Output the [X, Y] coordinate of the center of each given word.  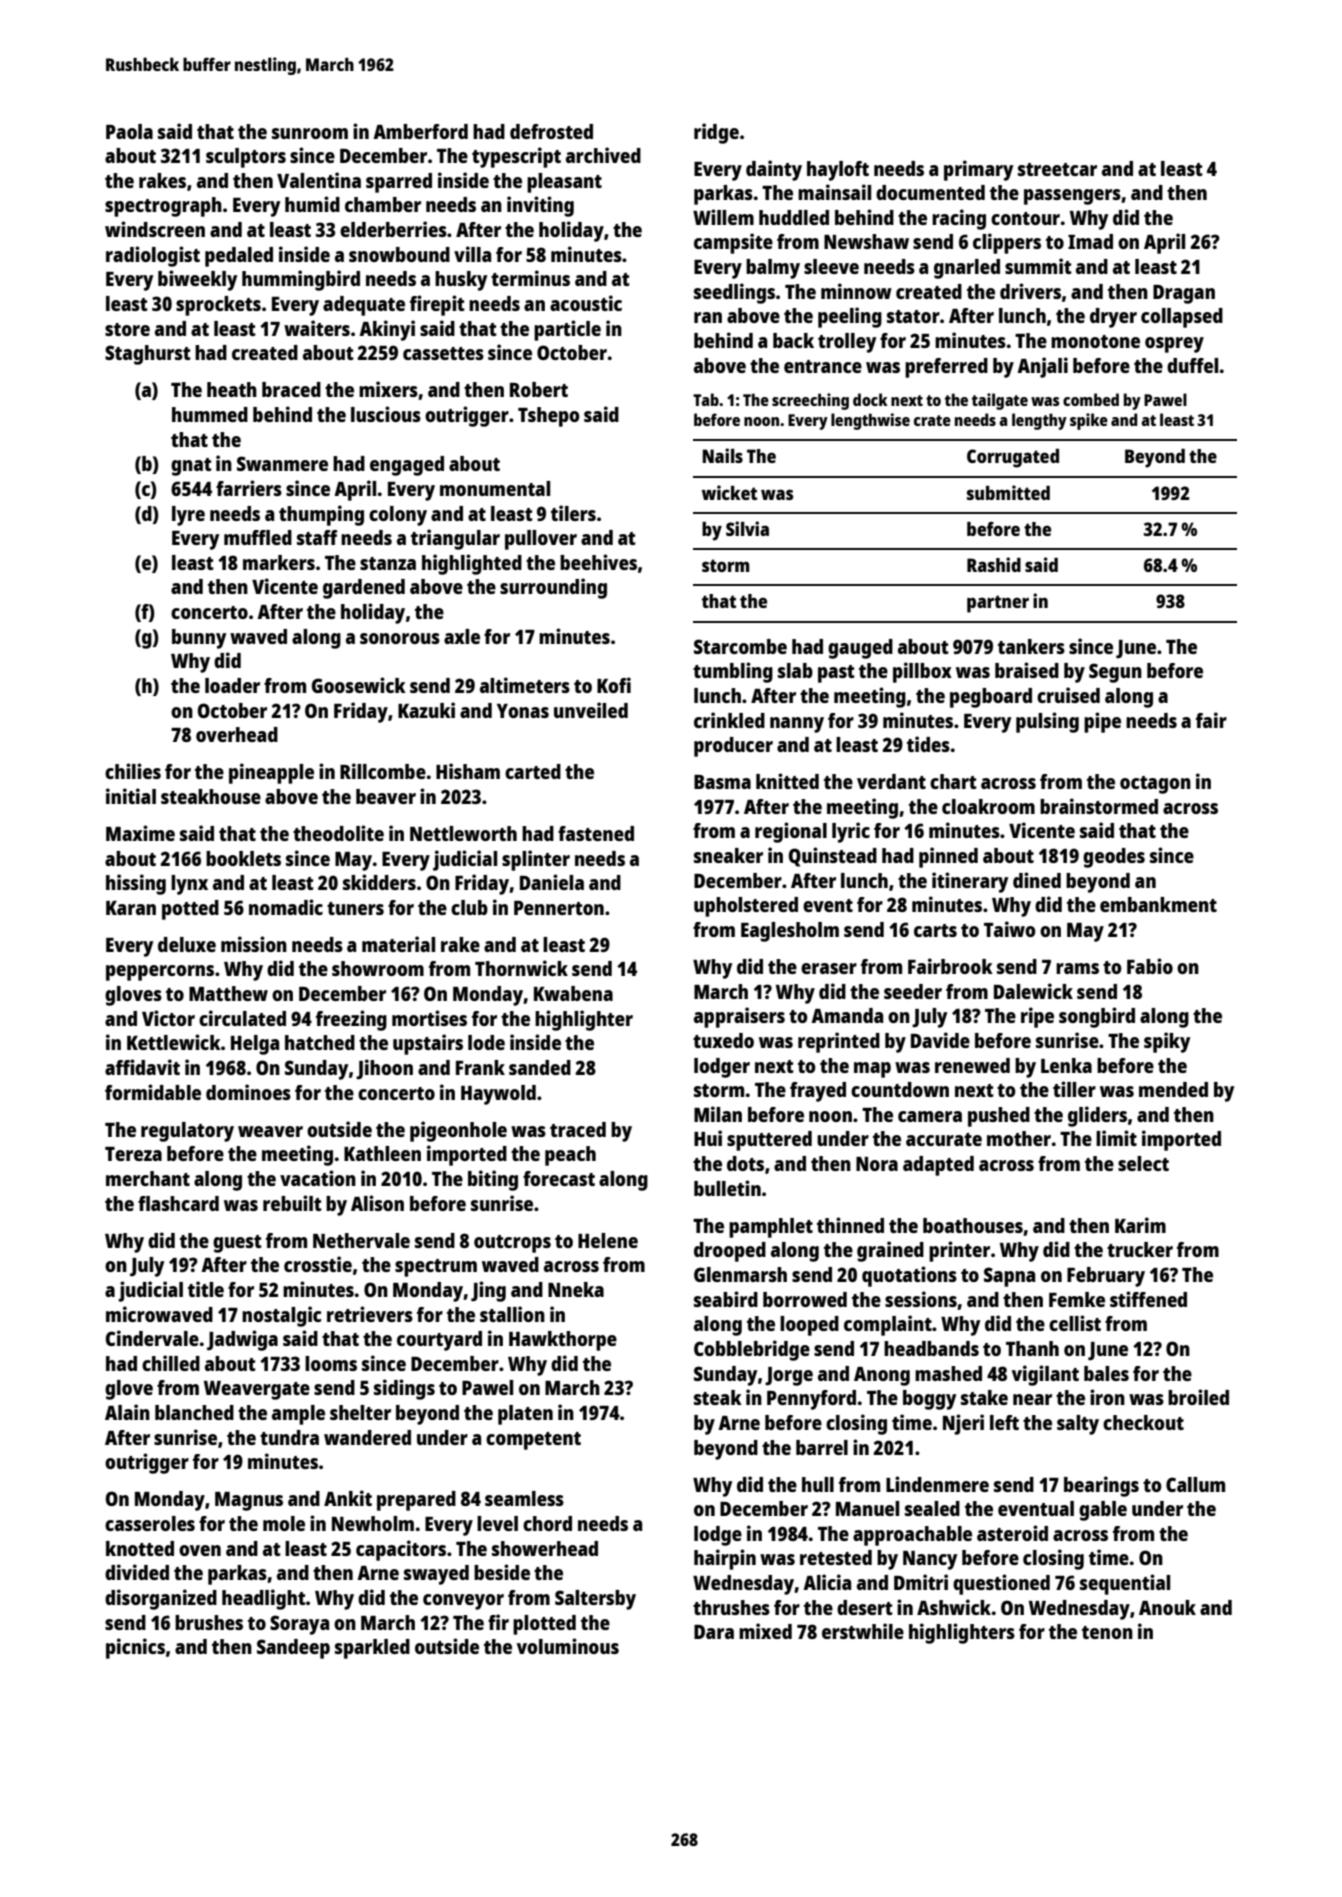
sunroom [310, 133]
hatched [320, 1042]
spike [1089, 421]
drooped [730, 1252]
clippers [1007, 243]
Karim [1140, 1225]
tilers [573, 513]
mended [1173, 1089]
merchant [148, 1178]
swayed [436, 1575]
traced [578, 1129]
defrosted [551, 131]
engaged [407, 466]
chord [547, 1523]
